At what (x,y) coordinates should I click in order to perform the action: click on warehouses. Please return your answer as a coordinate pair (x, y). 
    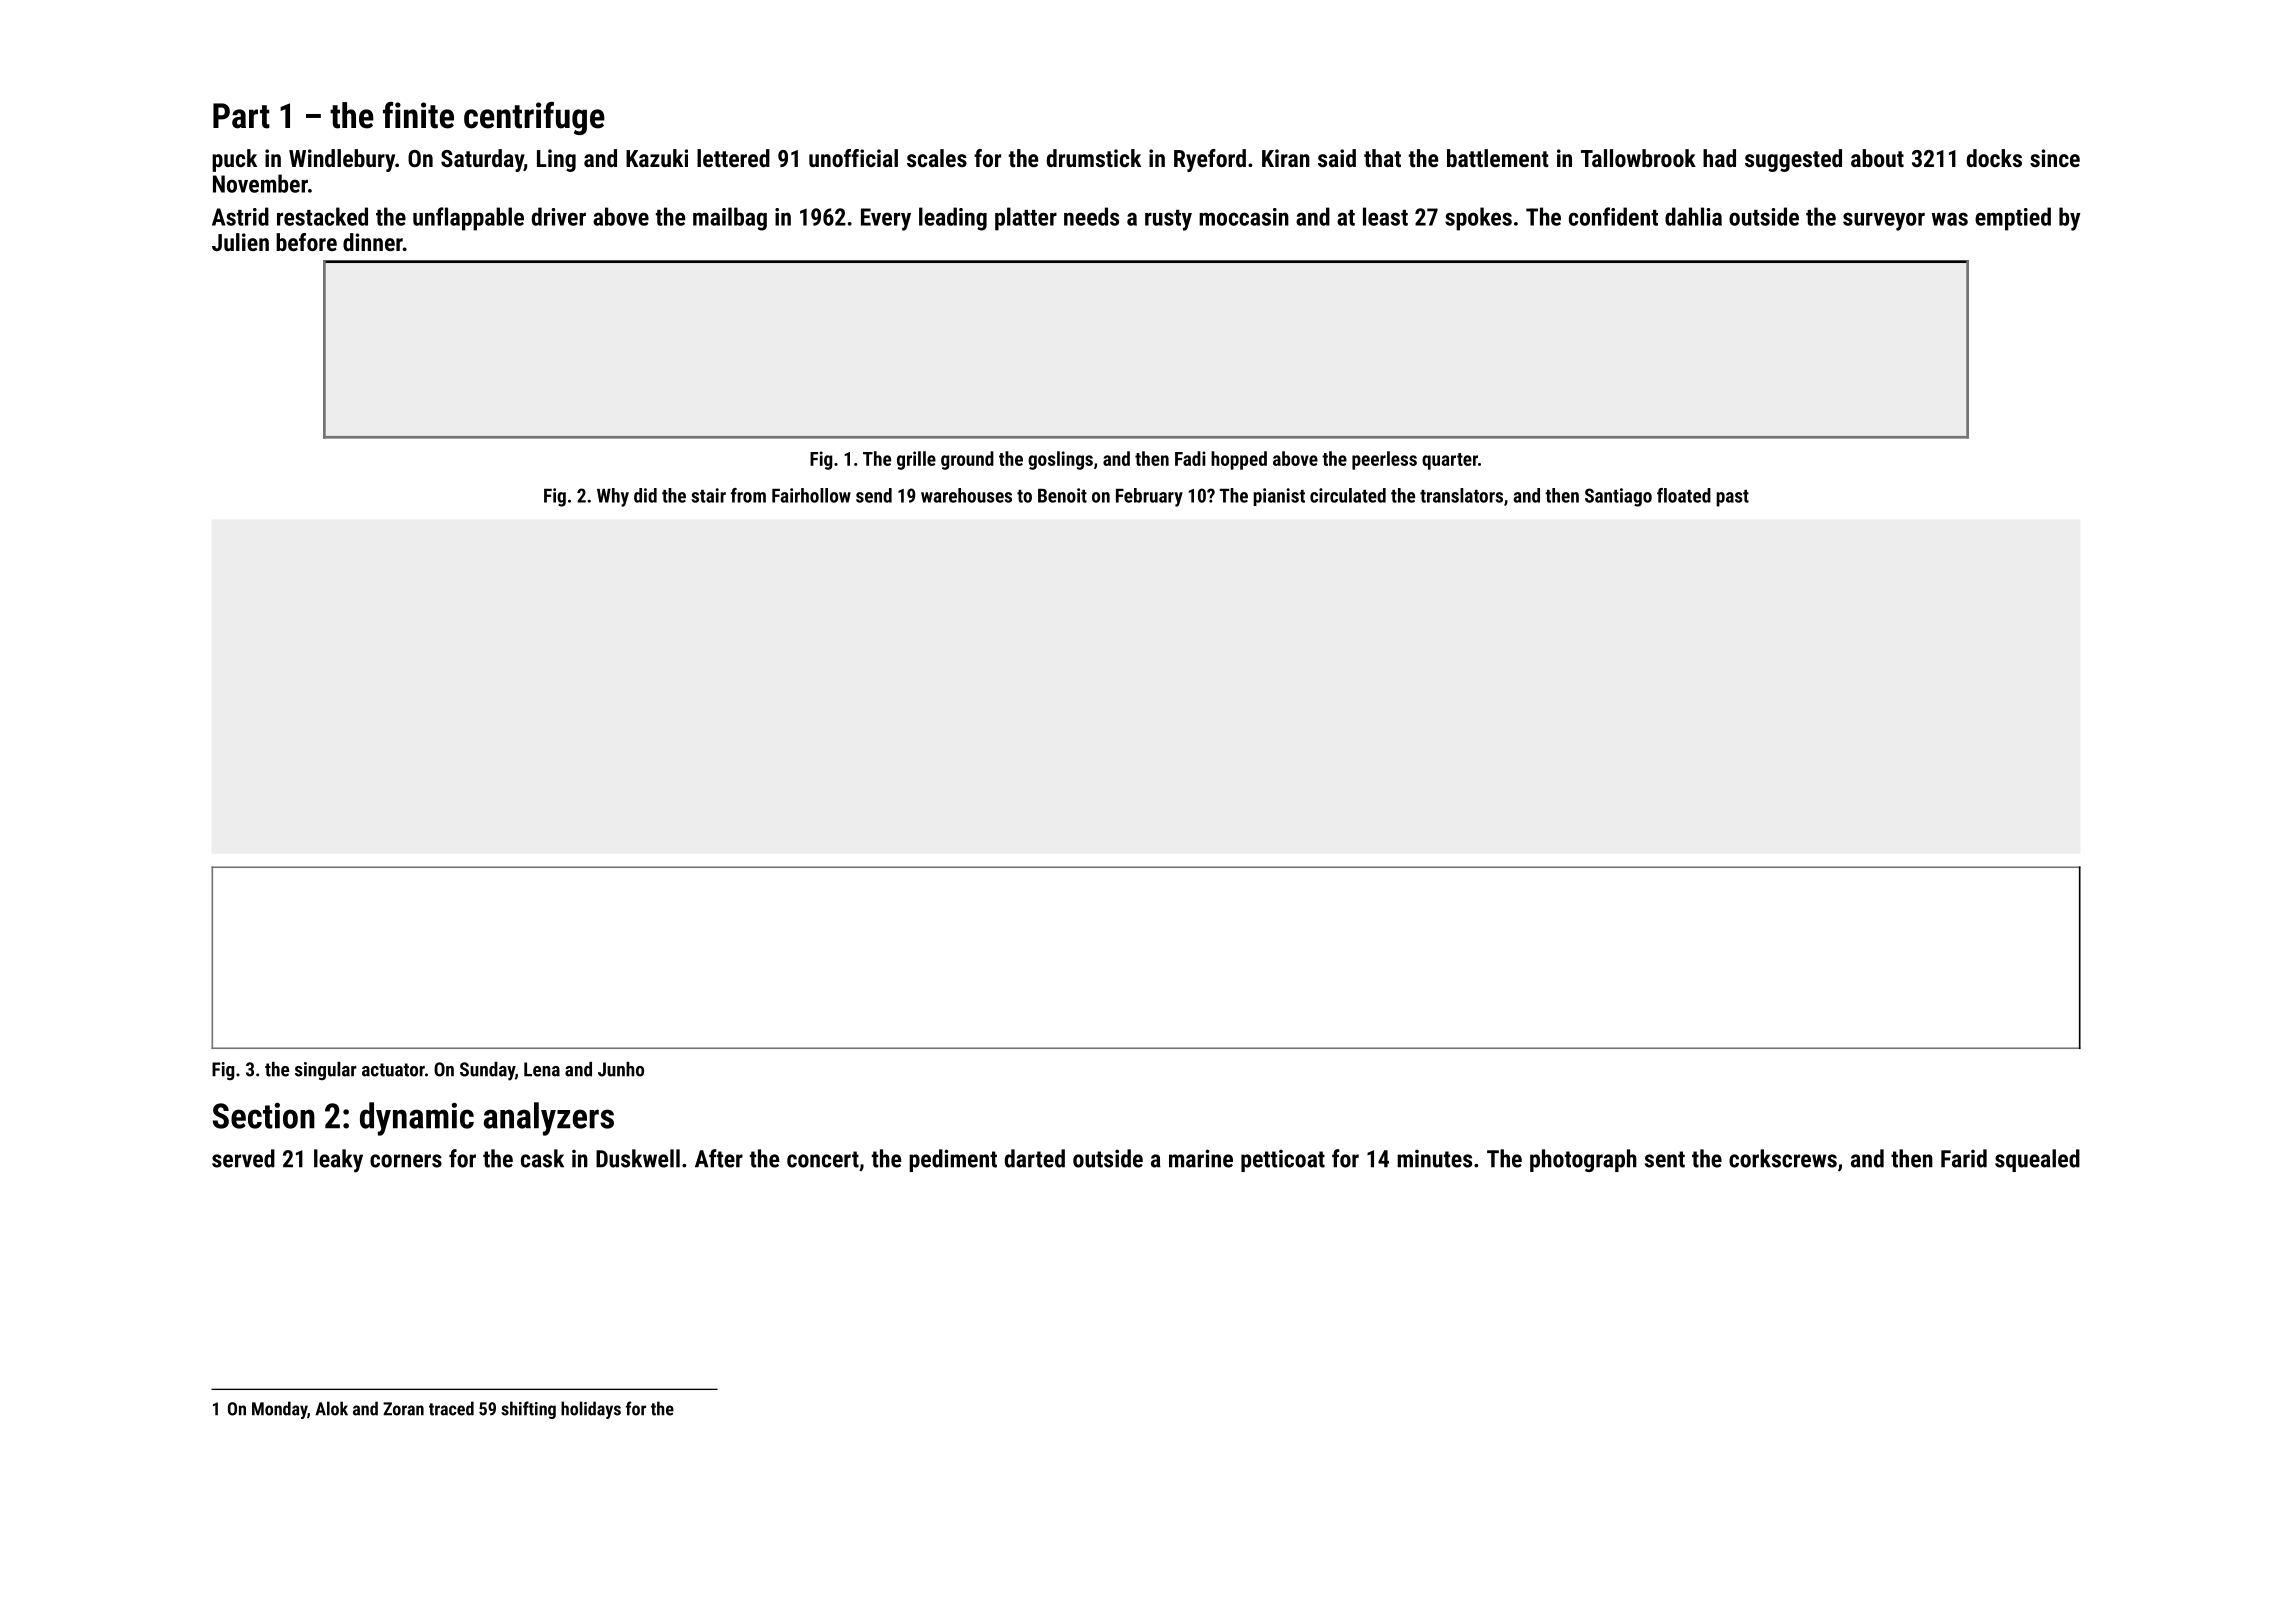
    Looking at the image, I should click on (966, 495).
